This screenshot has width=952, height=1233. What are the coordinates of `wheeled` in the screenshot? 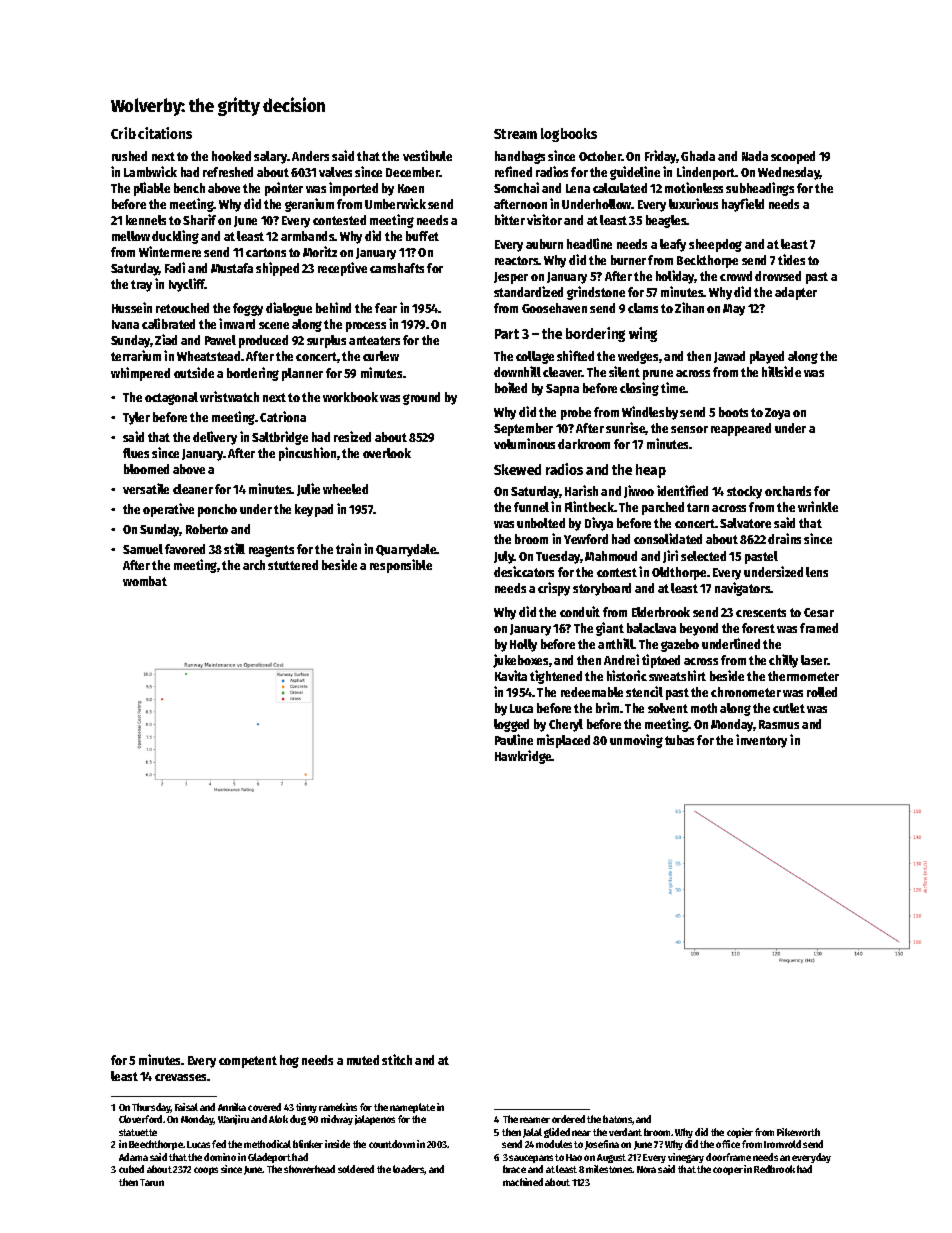 It's located at (345, 489).
